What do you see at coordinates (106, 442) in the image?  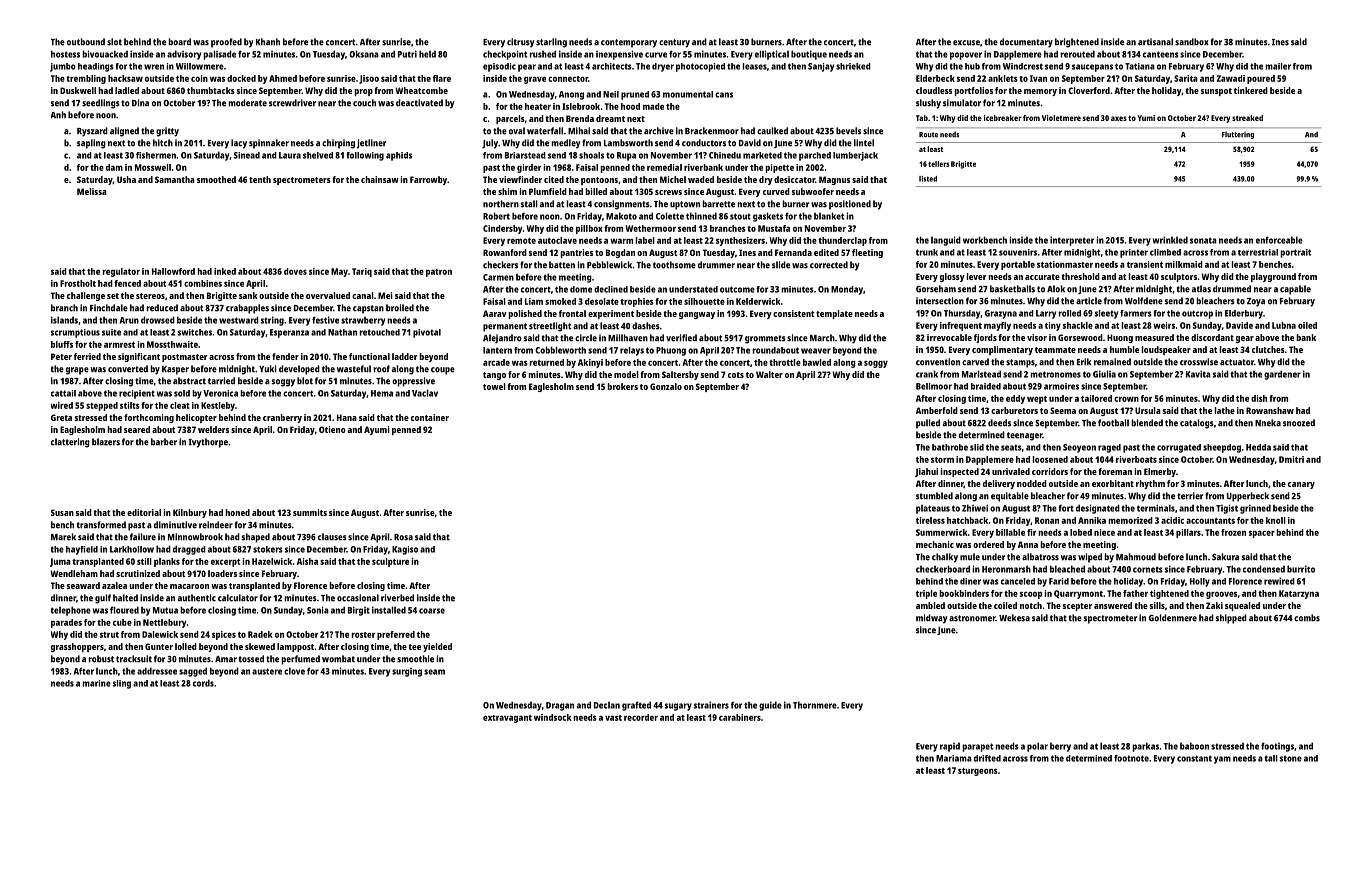 I see `blazers` at bounding box center [106, 442].
